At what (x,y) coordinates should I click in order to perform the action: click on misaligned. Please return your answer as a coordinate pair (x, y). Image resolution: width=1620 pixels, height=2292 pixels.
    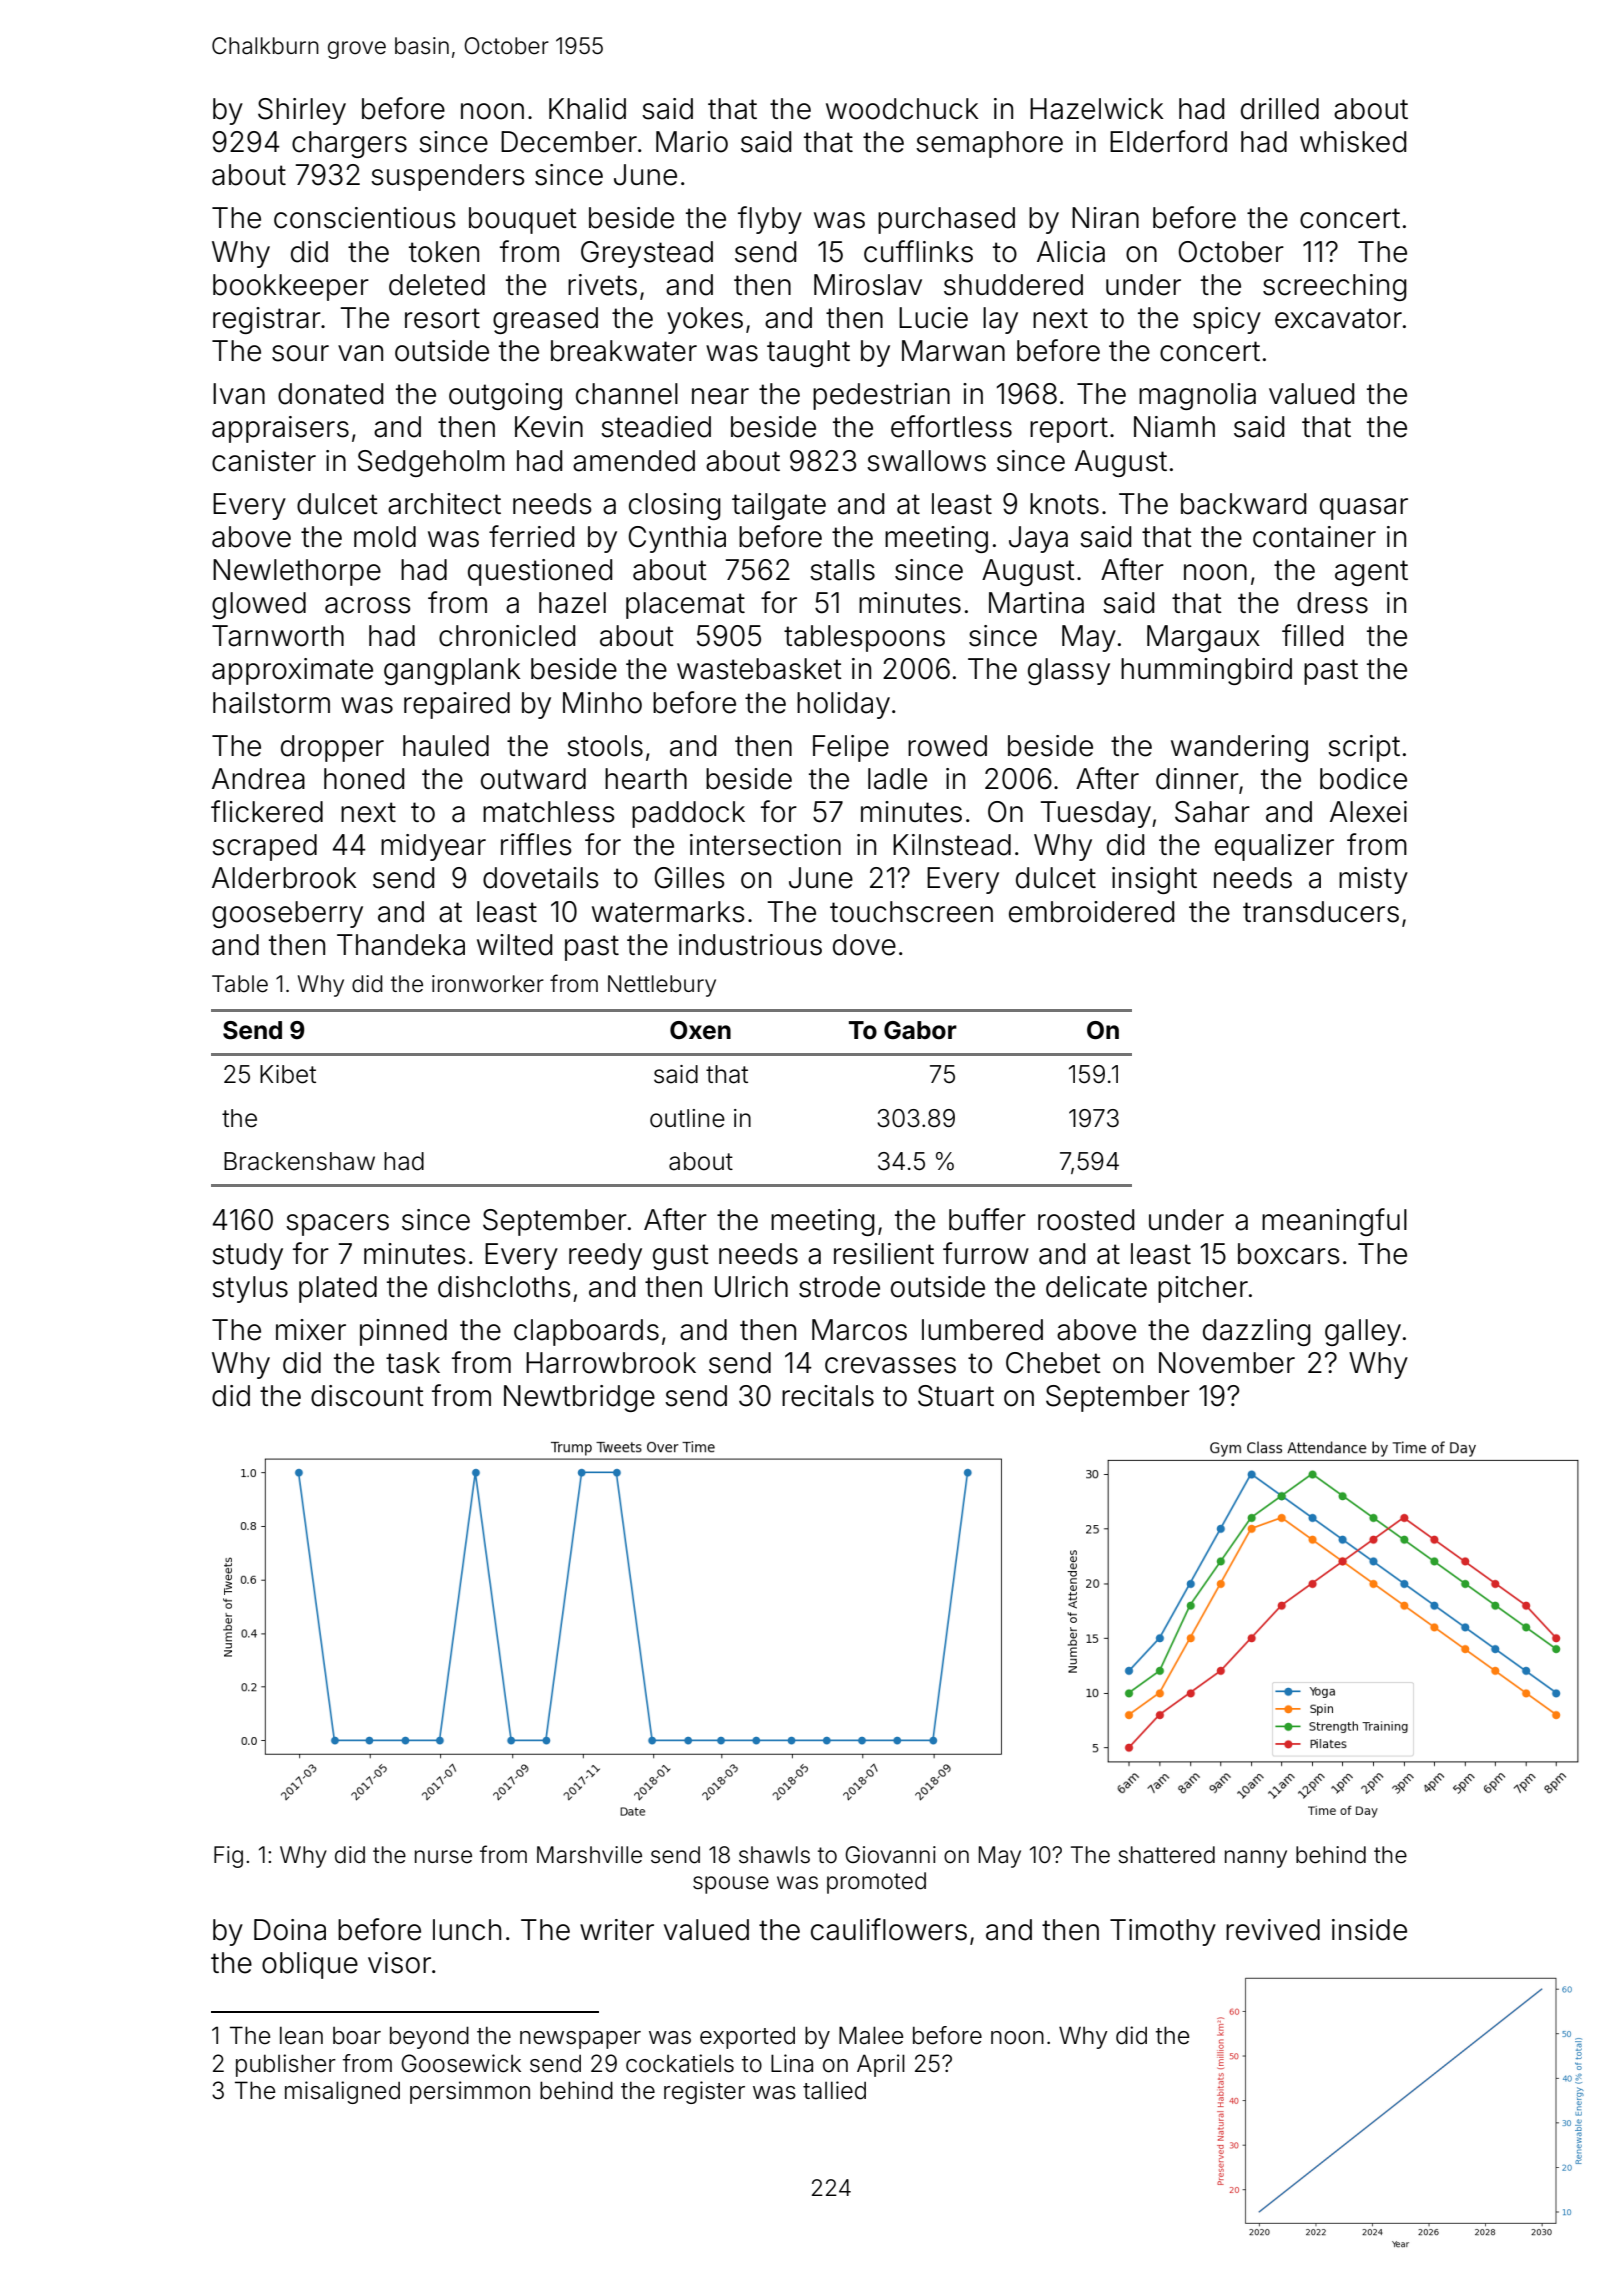
    Looking at the image, I should click on (342, 2092).
